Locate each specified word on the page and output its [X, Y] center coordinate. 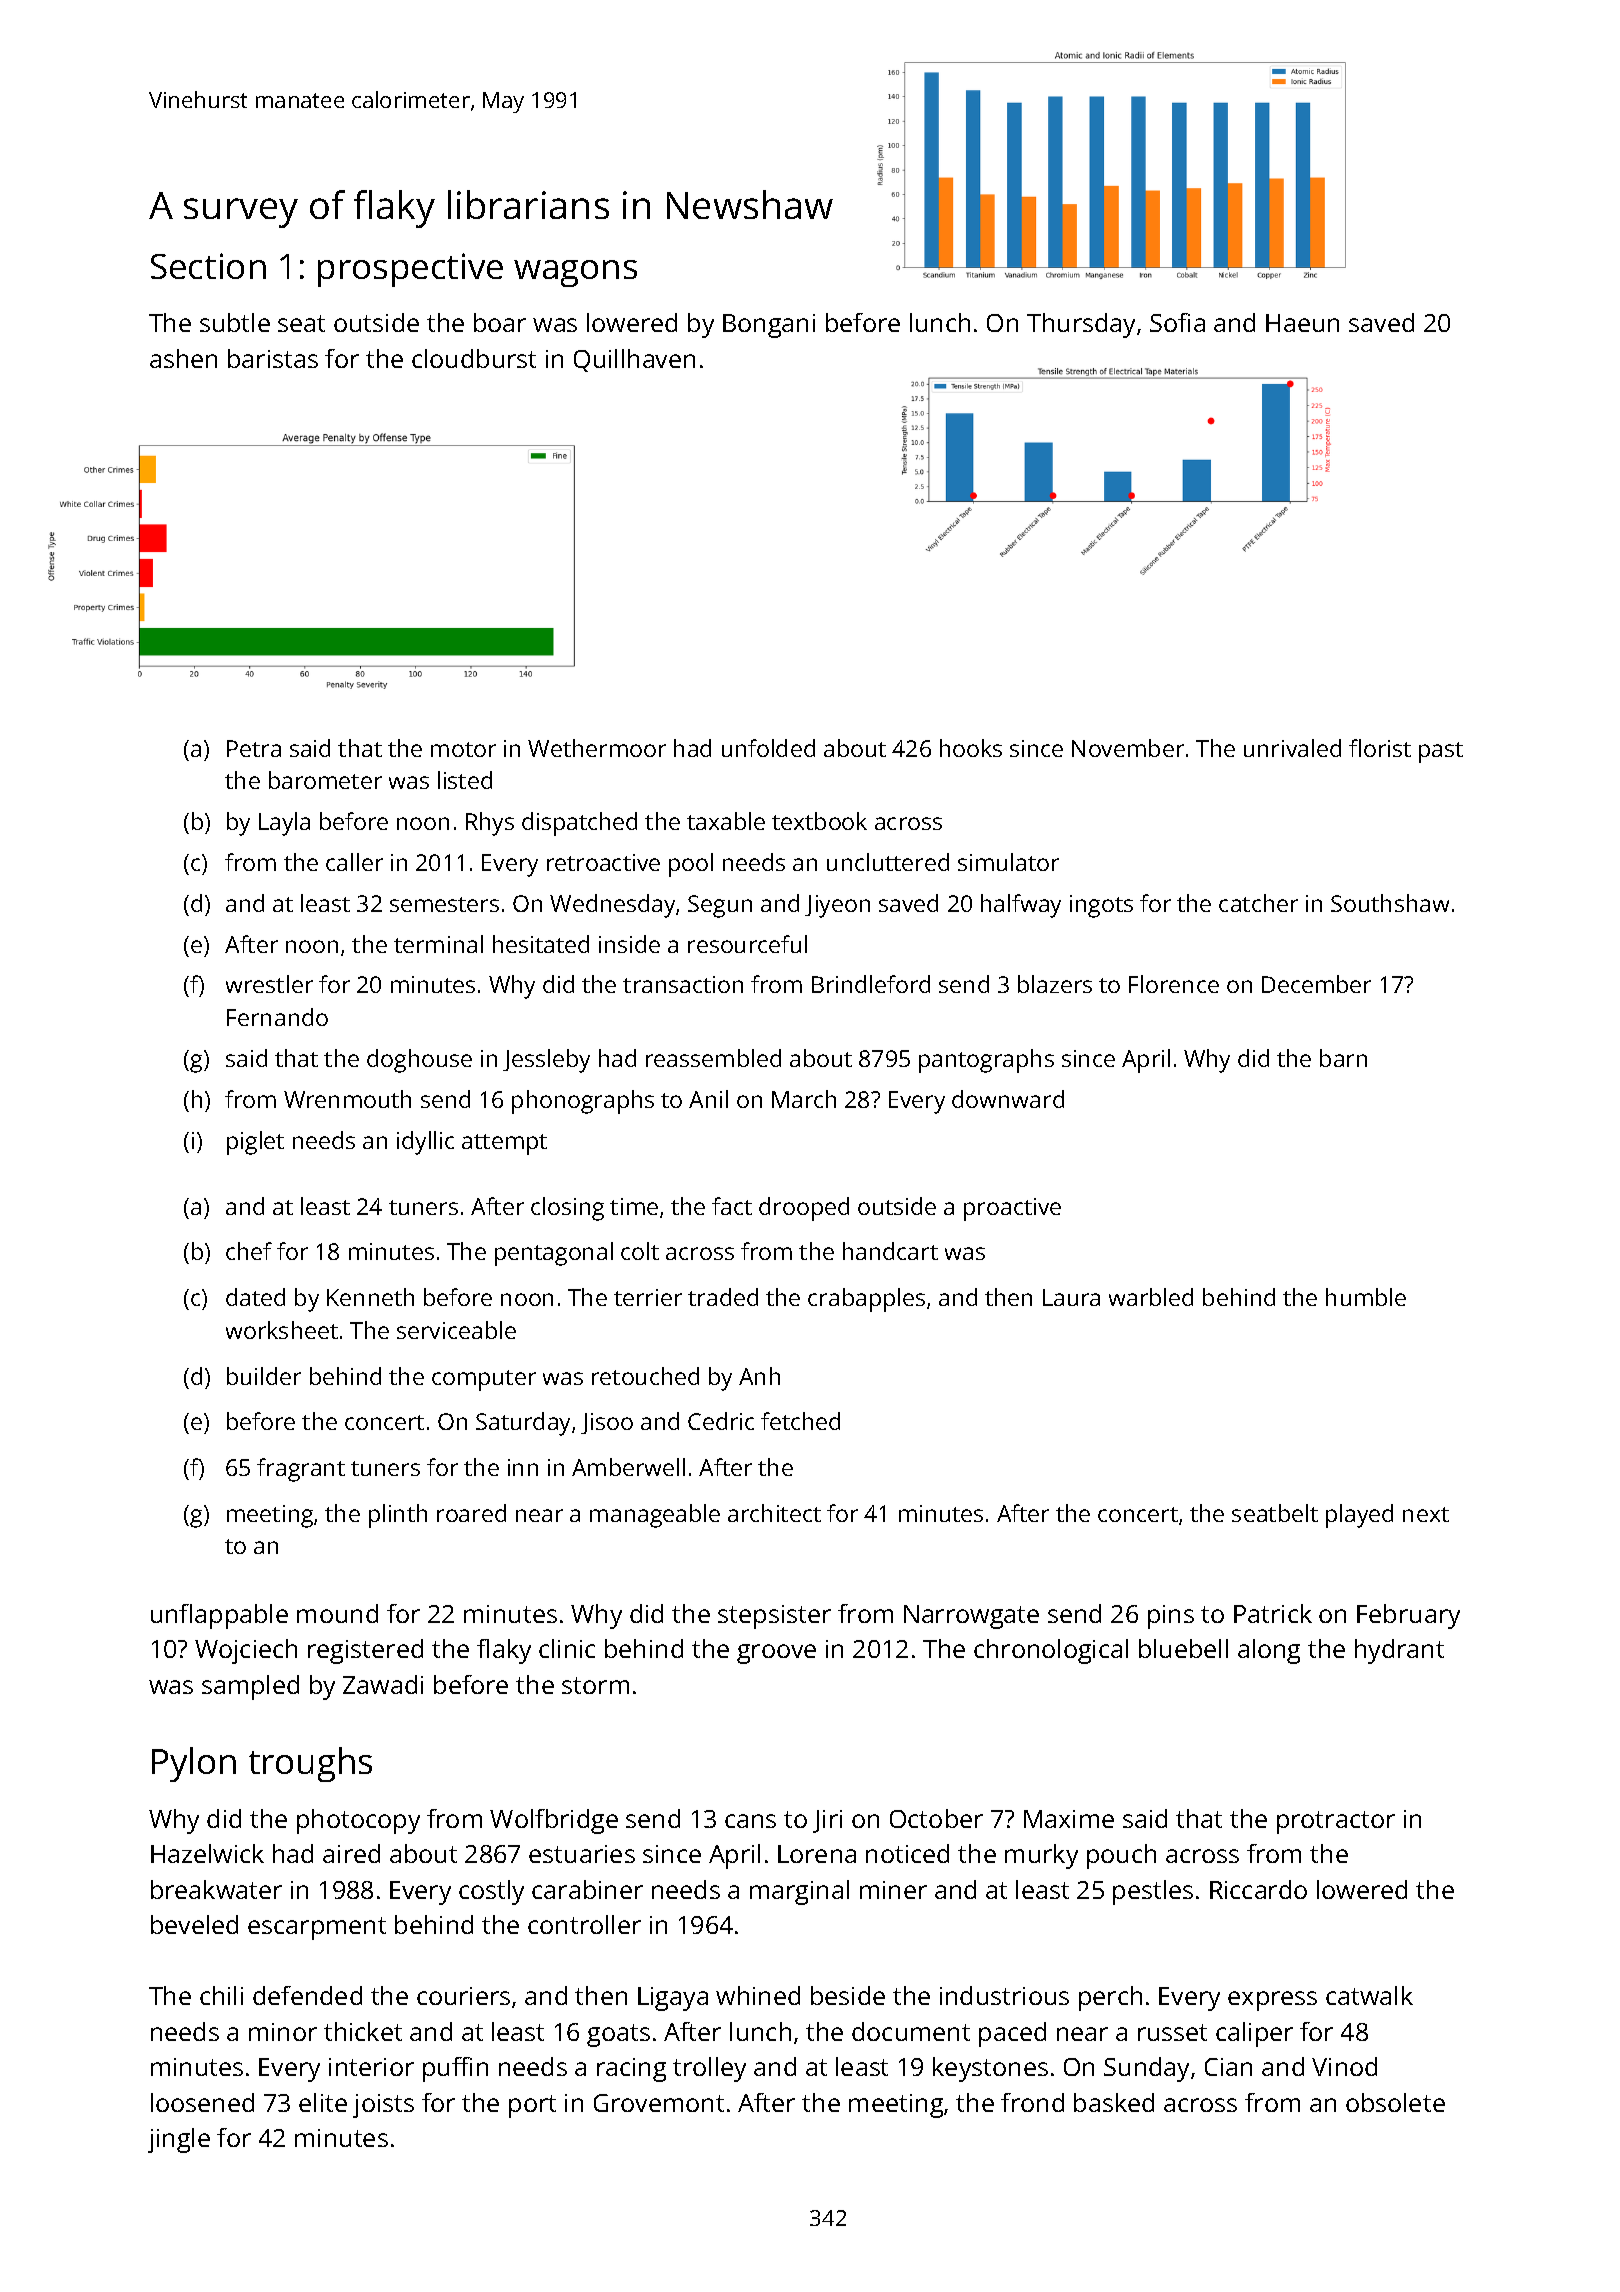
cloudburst [474, 358]
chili [221, 1995]
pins [1171, 1617]
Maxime [1069, 1819]
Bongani [769, 326]
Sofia [1177, 322]
